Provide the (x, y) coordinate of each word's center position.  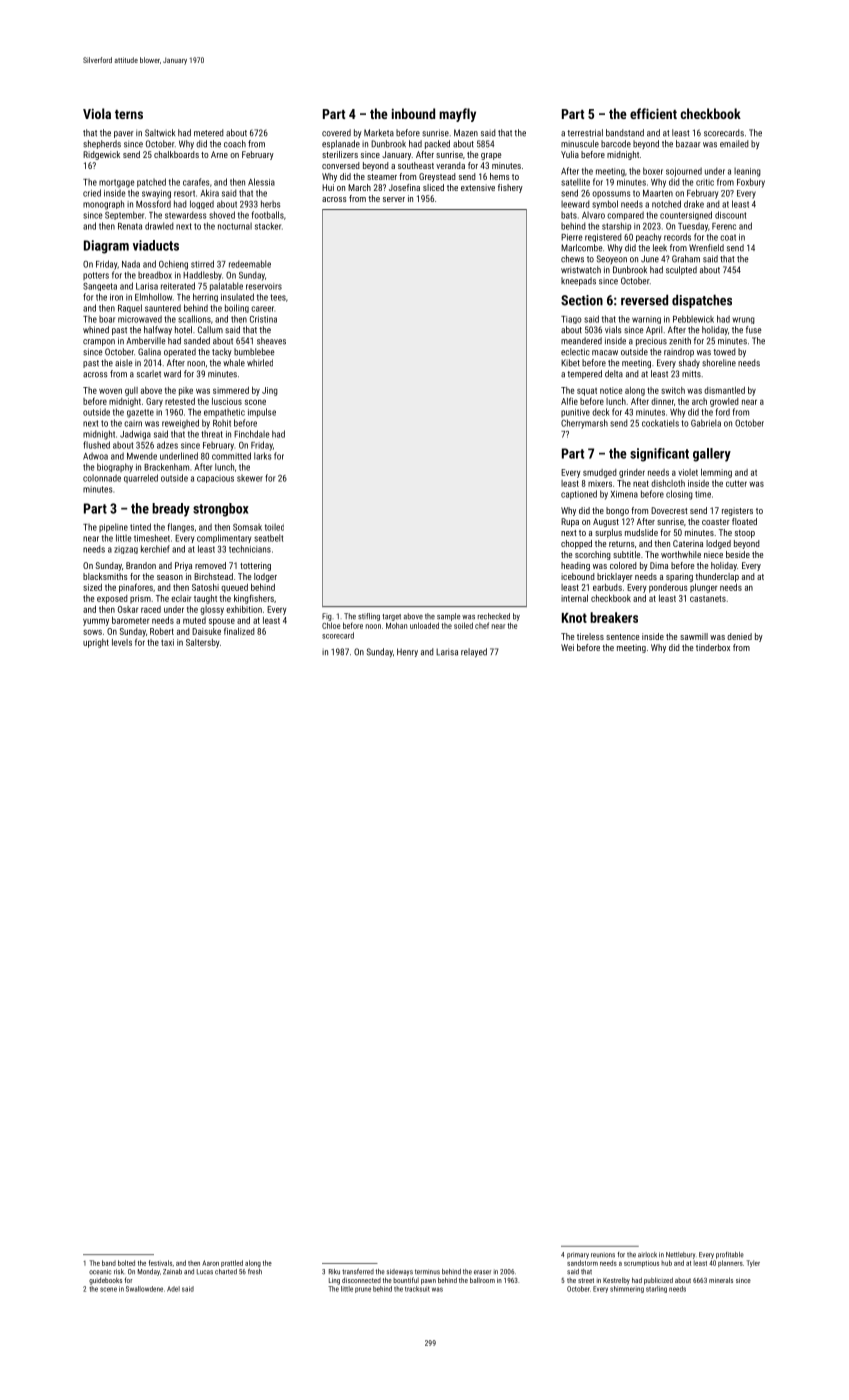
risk (119, 1271)
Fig (327, 617)
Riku (334, 1272)
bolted (126, 1263)
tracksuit (417, 1289)
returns (622, 544)
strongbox (221, 510)
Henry (407, 652)
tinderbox (713, 647)
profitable (730, 1255)
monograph (103, 205)
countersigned (686, 215)
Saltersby (203, 643)
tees (278, 297)
